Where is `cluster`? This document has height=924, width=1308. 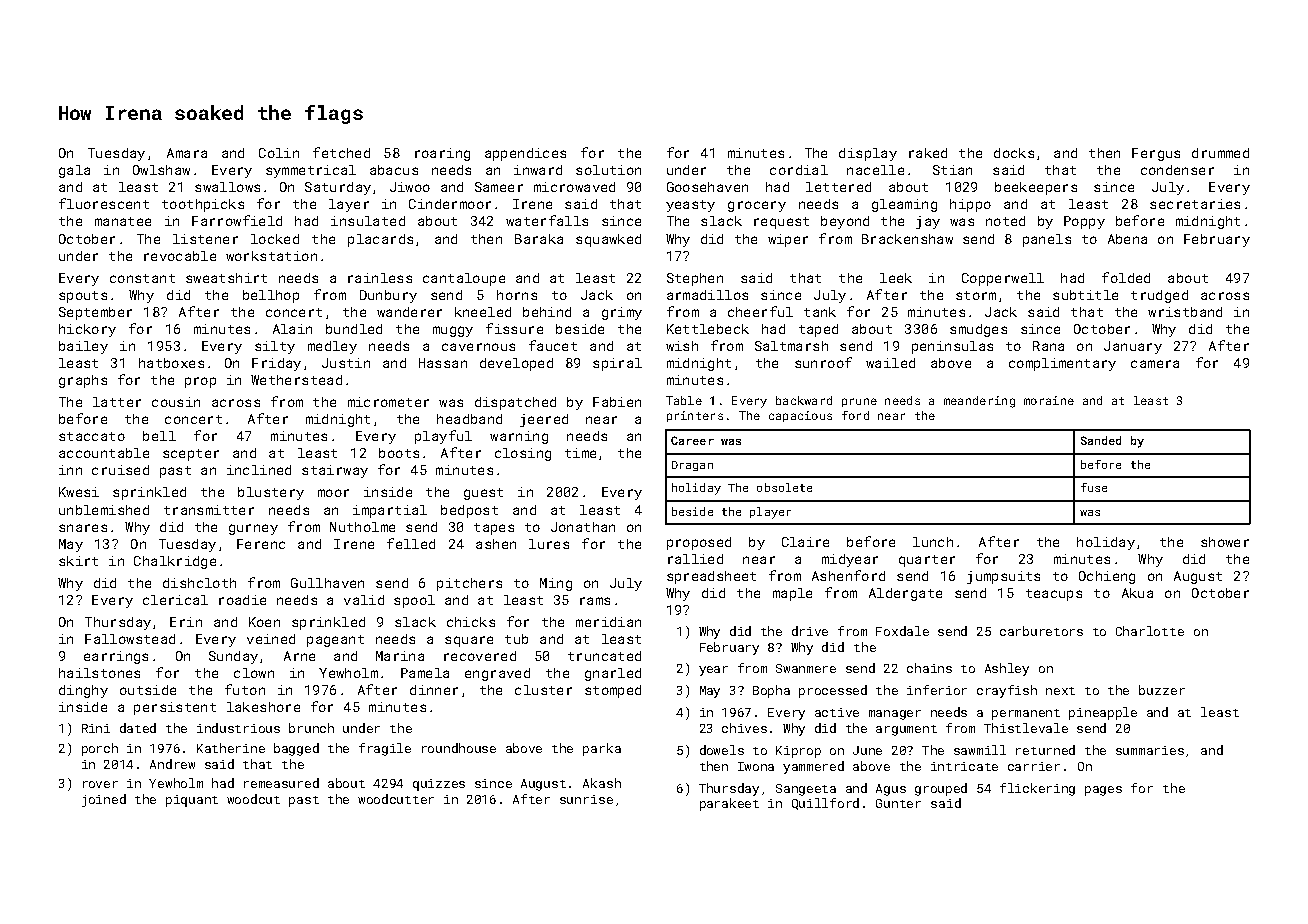
cluster is located at coordinates (543, 690).
